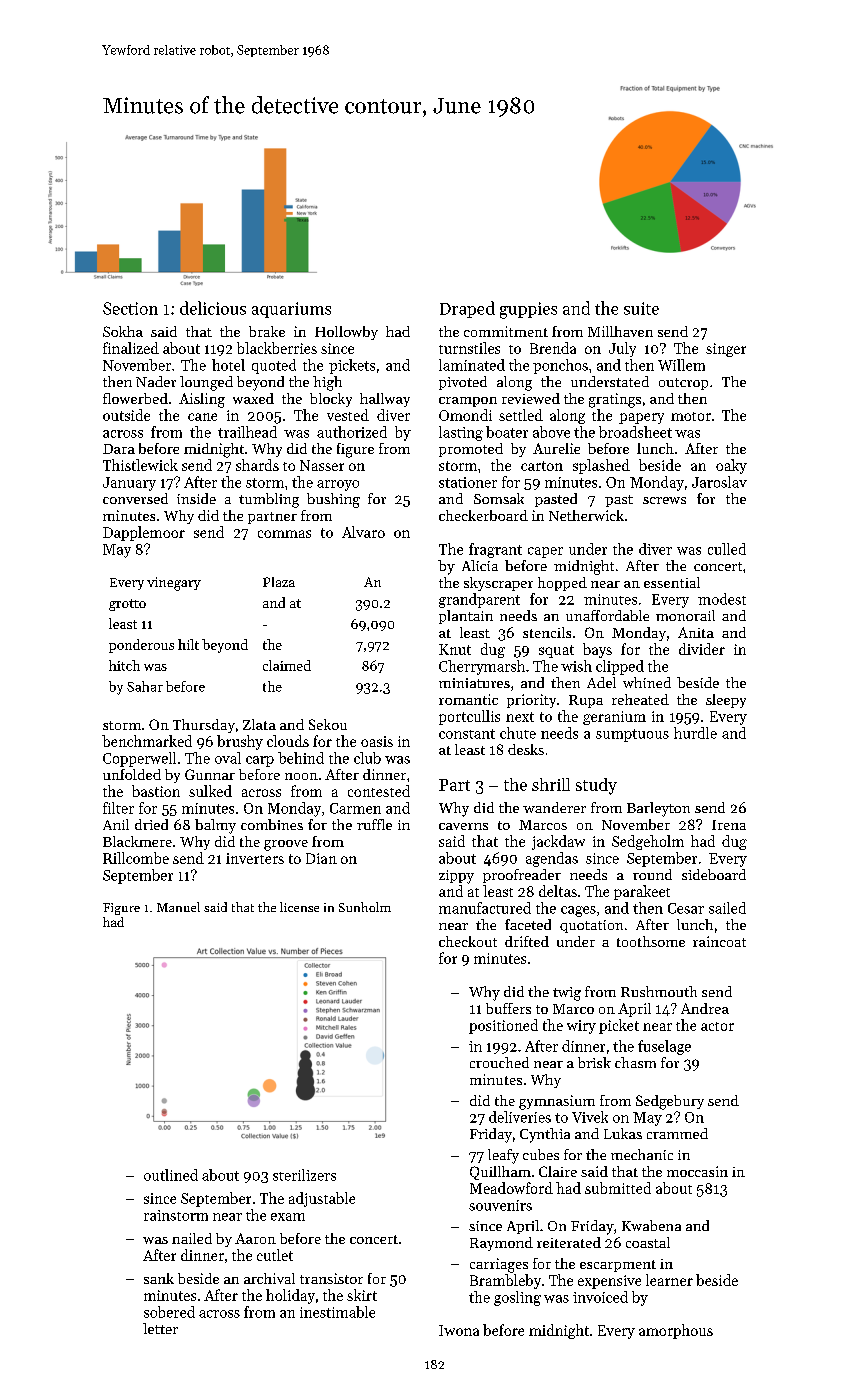  What do you see at coordinates (304, 1175) in the page?
I see `sterilizers` at bounding box center [304, 1175].
